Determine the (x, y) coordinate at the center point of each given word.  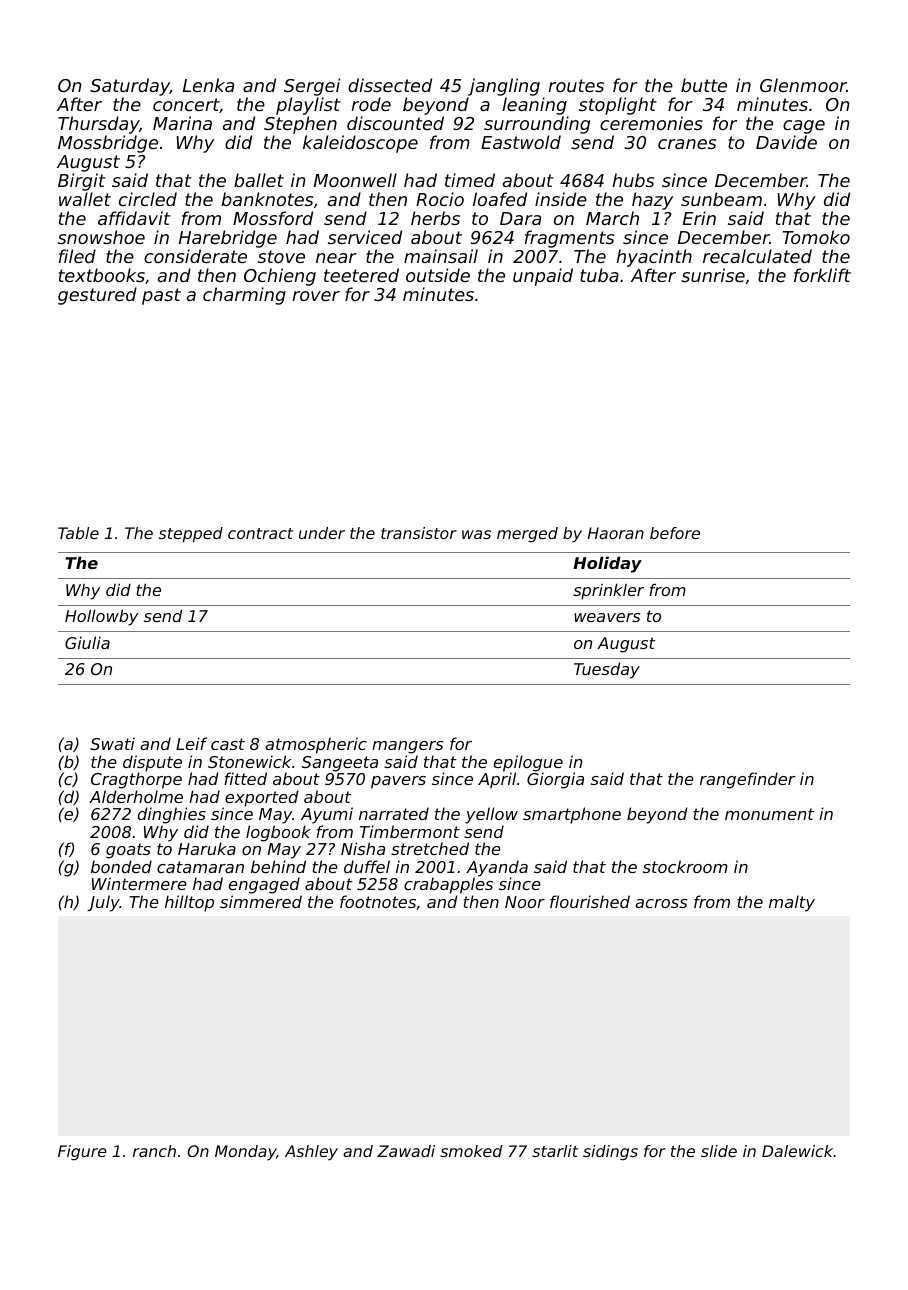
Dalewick (797, 1151)
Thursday (98, 125)
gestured (97, 296)
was (476, 534)
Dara (520, 218)
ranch (154, 1151)
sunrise (713, 275)
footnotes (378, 901)
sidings (610, 1153)
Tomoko (816, 237)
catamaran (200, 867)
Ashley (311, 1152)
